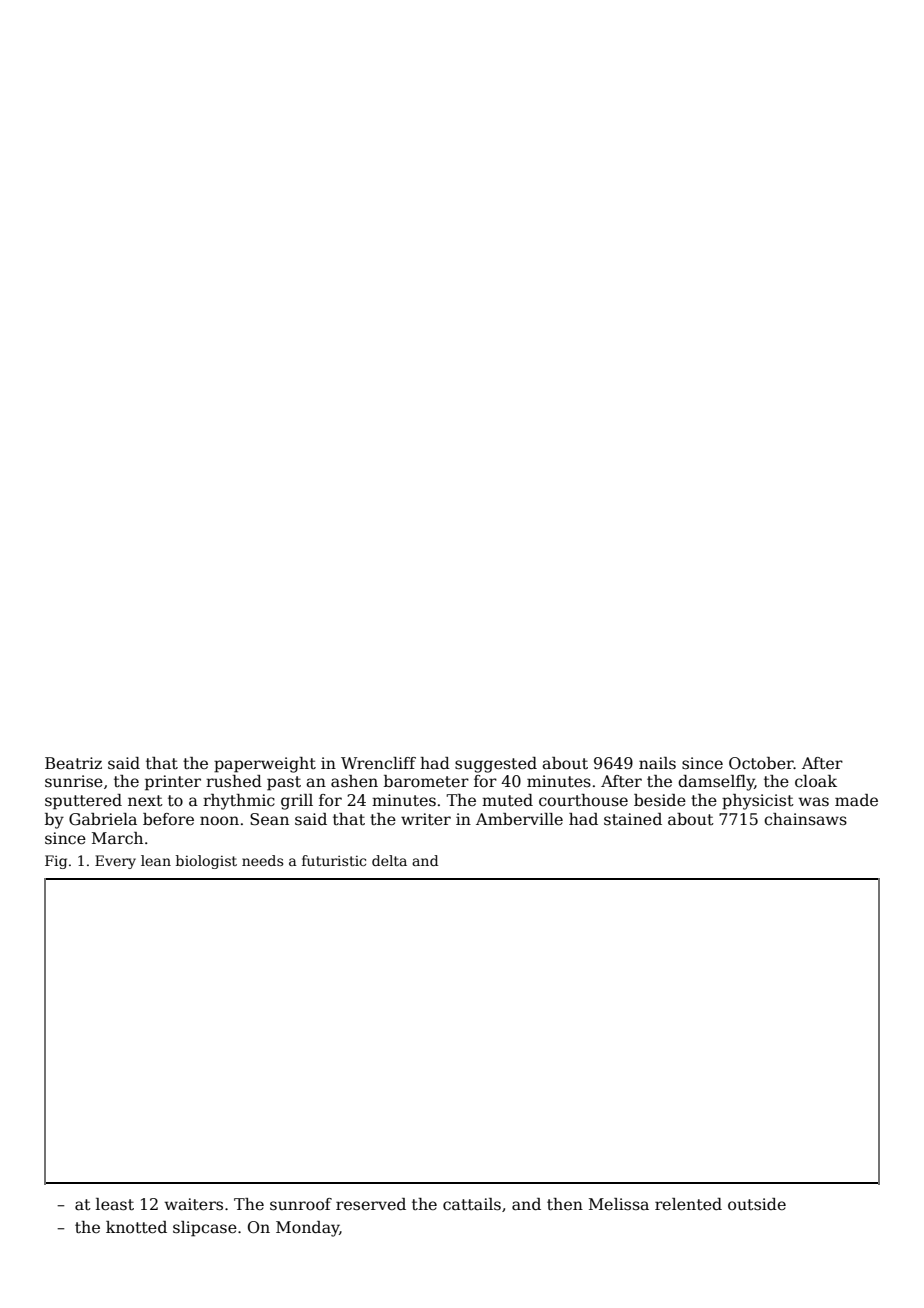 The width and height of the screenshot is (924, 1308). What do you see at coordinates (371, 1204) in the screenshot?
I see `reserved` at bounding box center [371, 1204].
